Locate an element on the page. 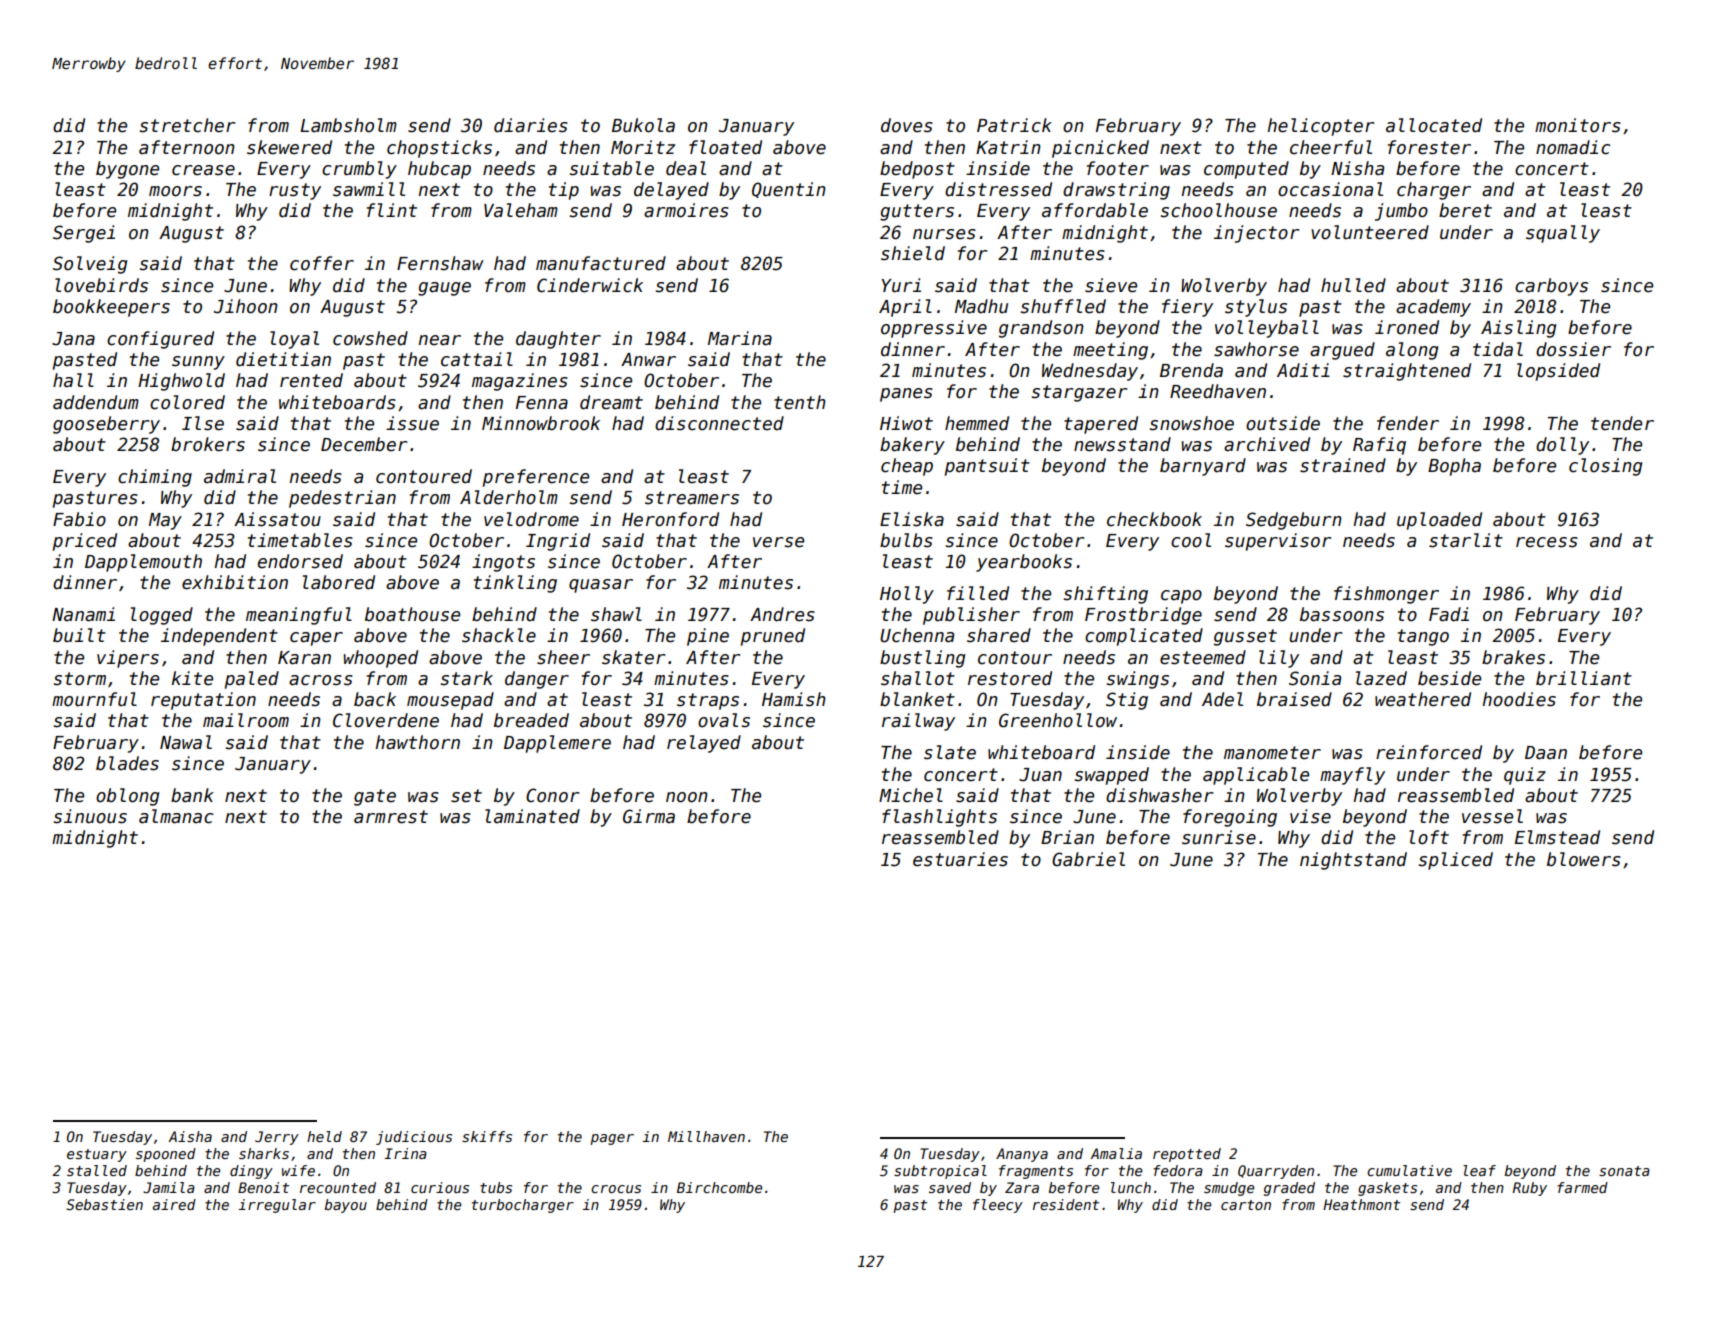  swapped is located at coordinates (1111, 776).
